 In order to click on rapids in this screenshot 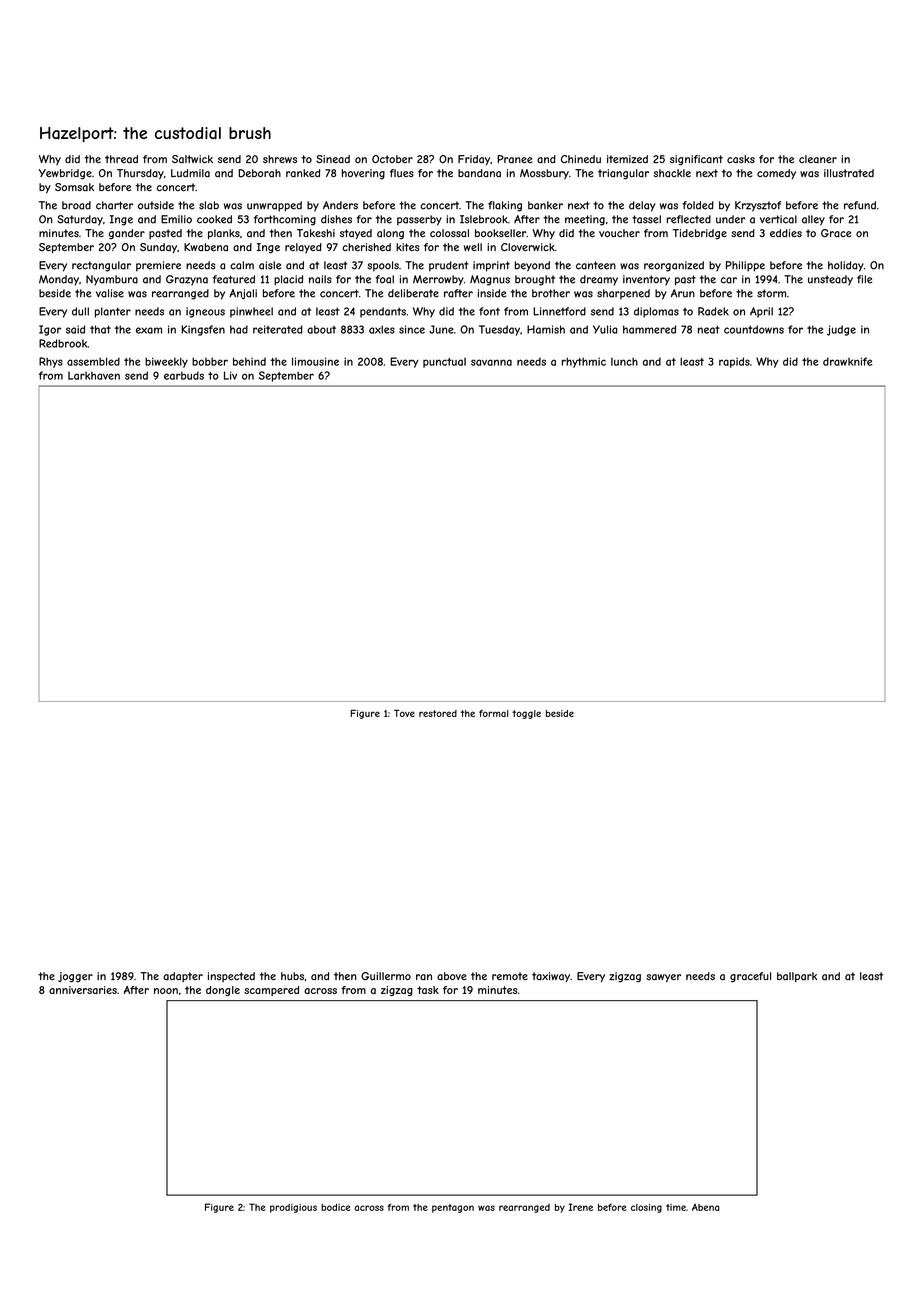, I will do `click(734, 362)`.
